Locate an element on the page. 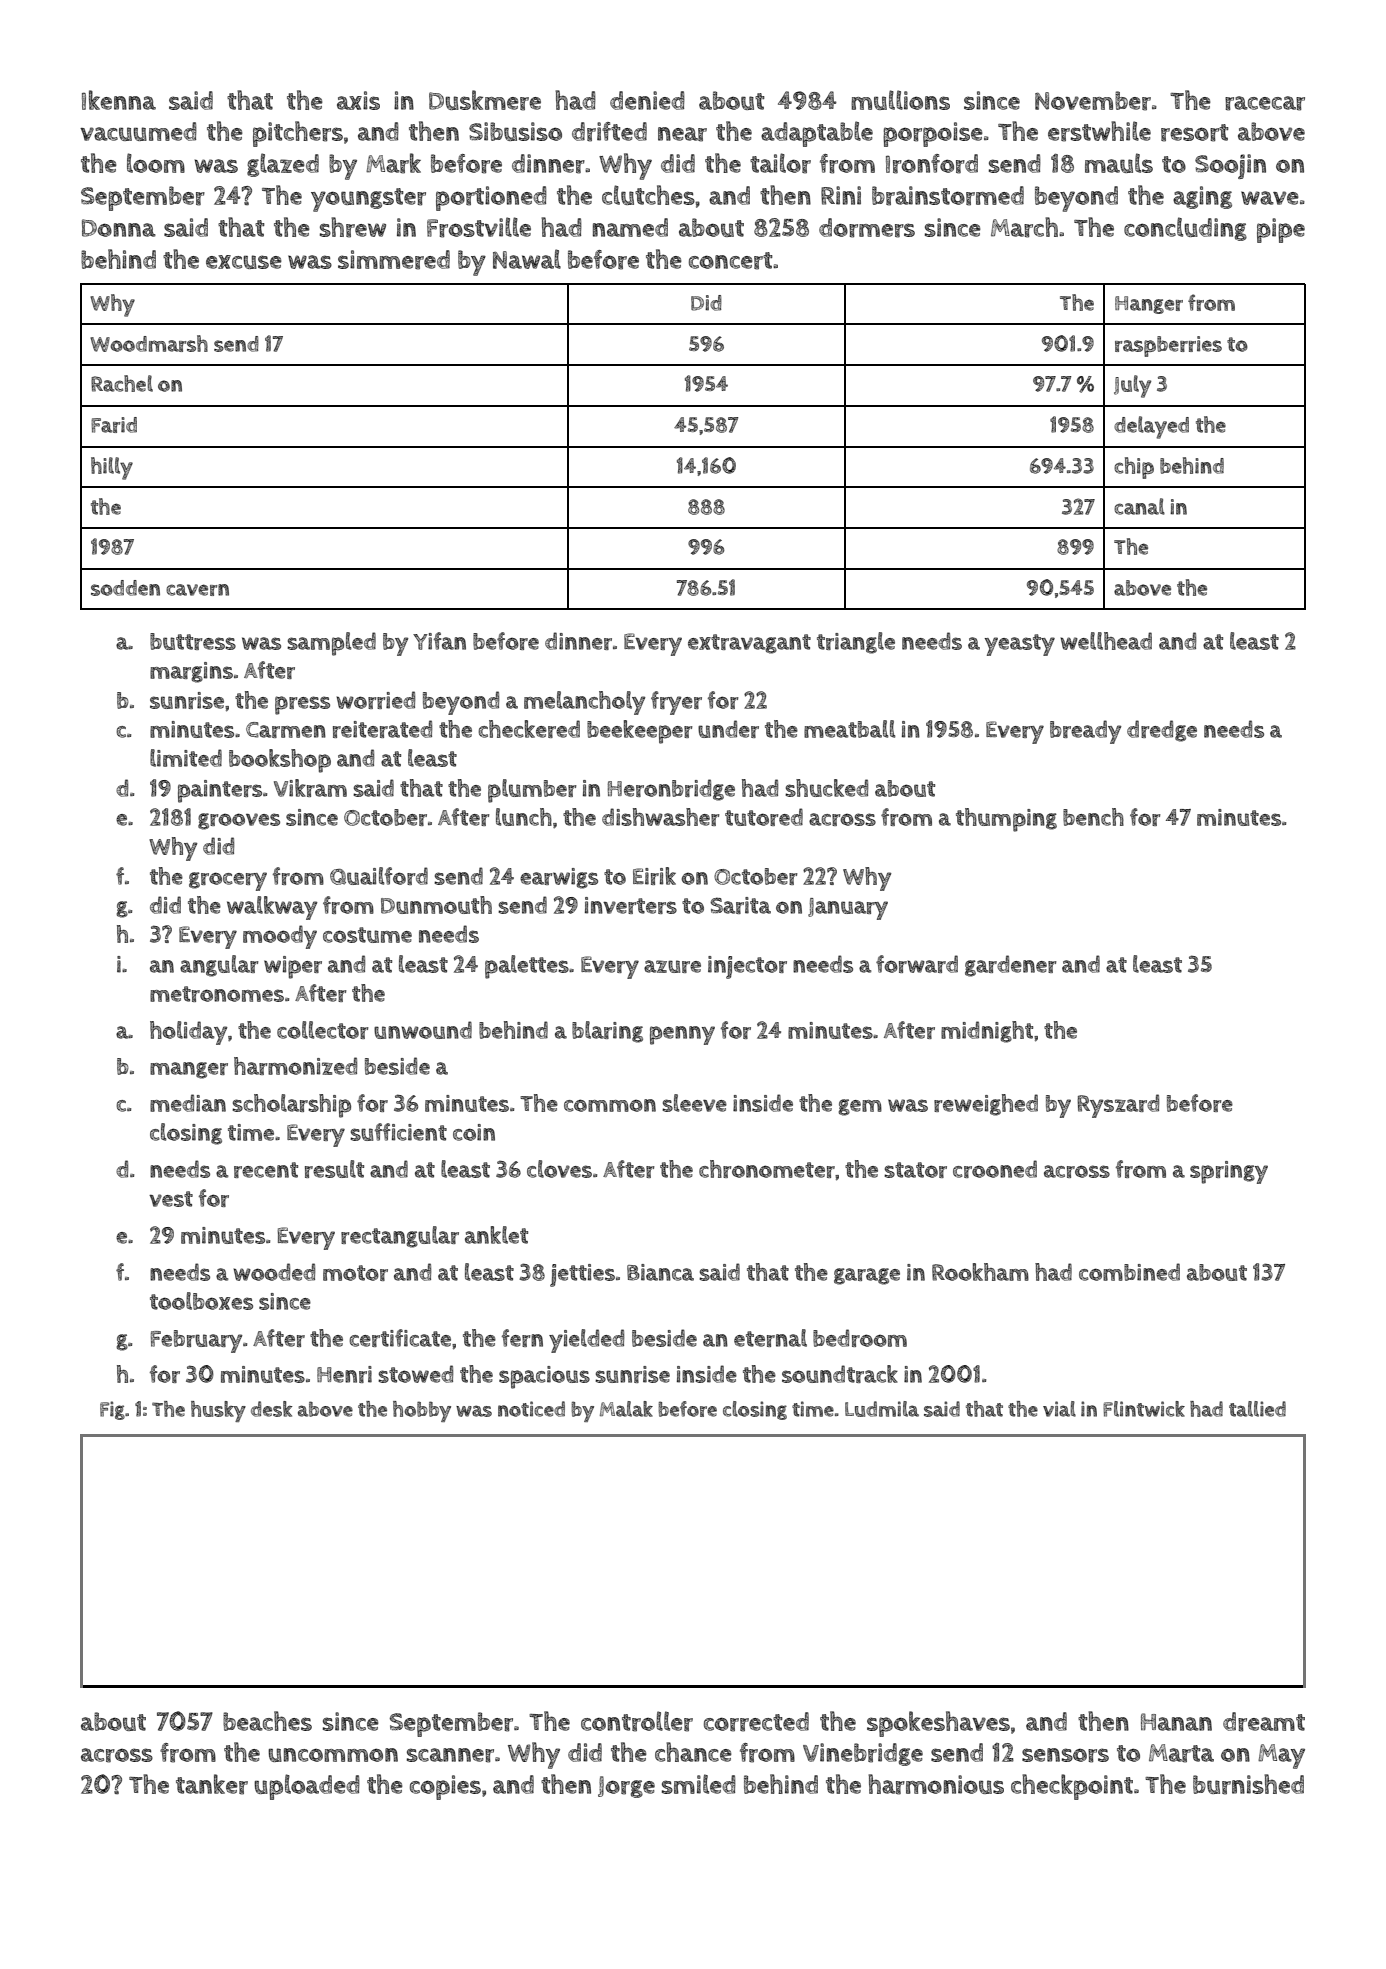 This document has width=1386, height=1969. racecar is located at coordinates (1265, 103).
